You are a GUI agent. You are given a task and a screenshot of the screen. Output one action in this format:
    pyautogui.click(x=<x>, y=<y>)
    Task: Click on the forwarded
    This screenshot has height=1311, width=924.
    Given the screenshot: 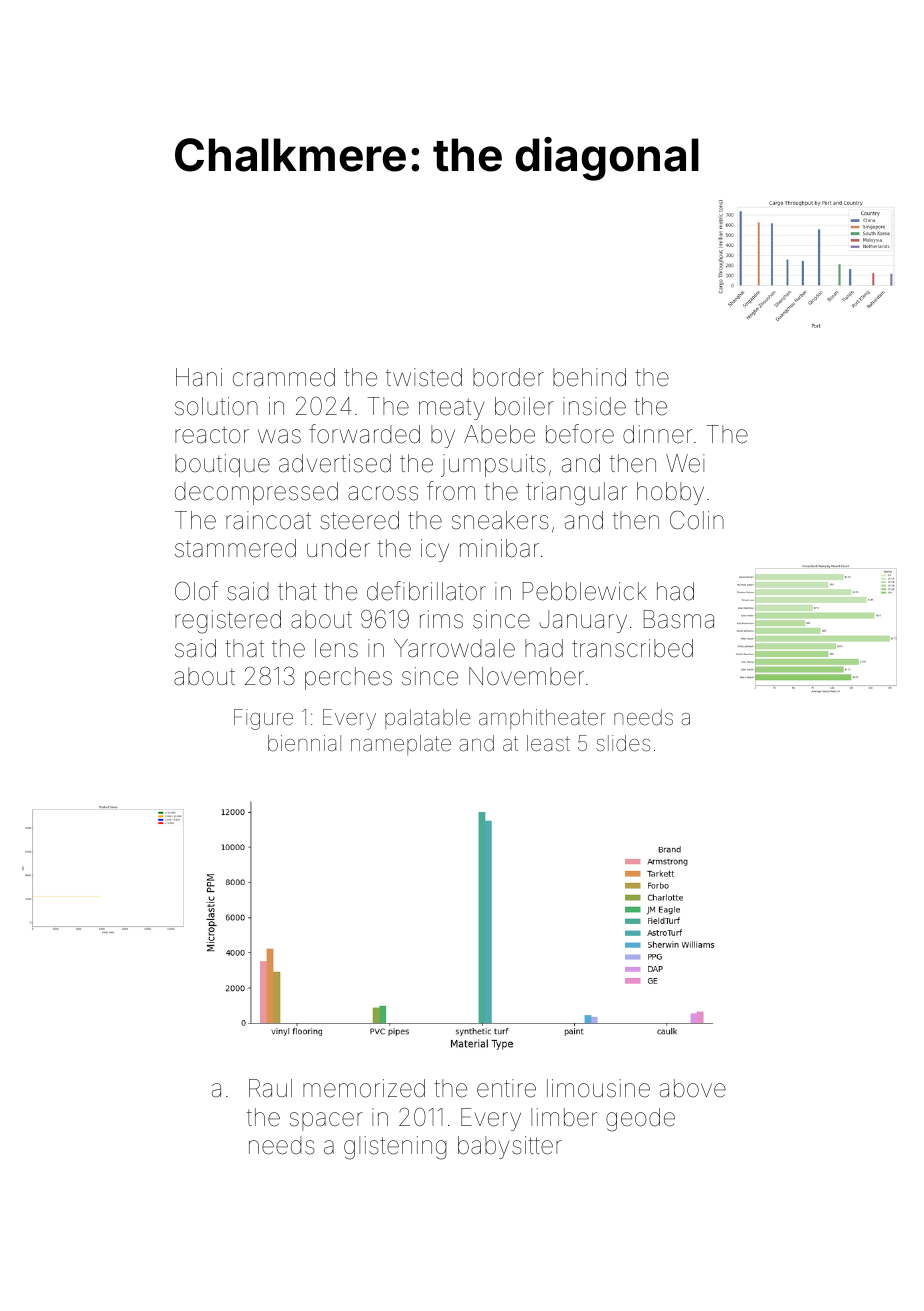 What is the action you would take?
    pyautogui.click(x=364, y=434)
